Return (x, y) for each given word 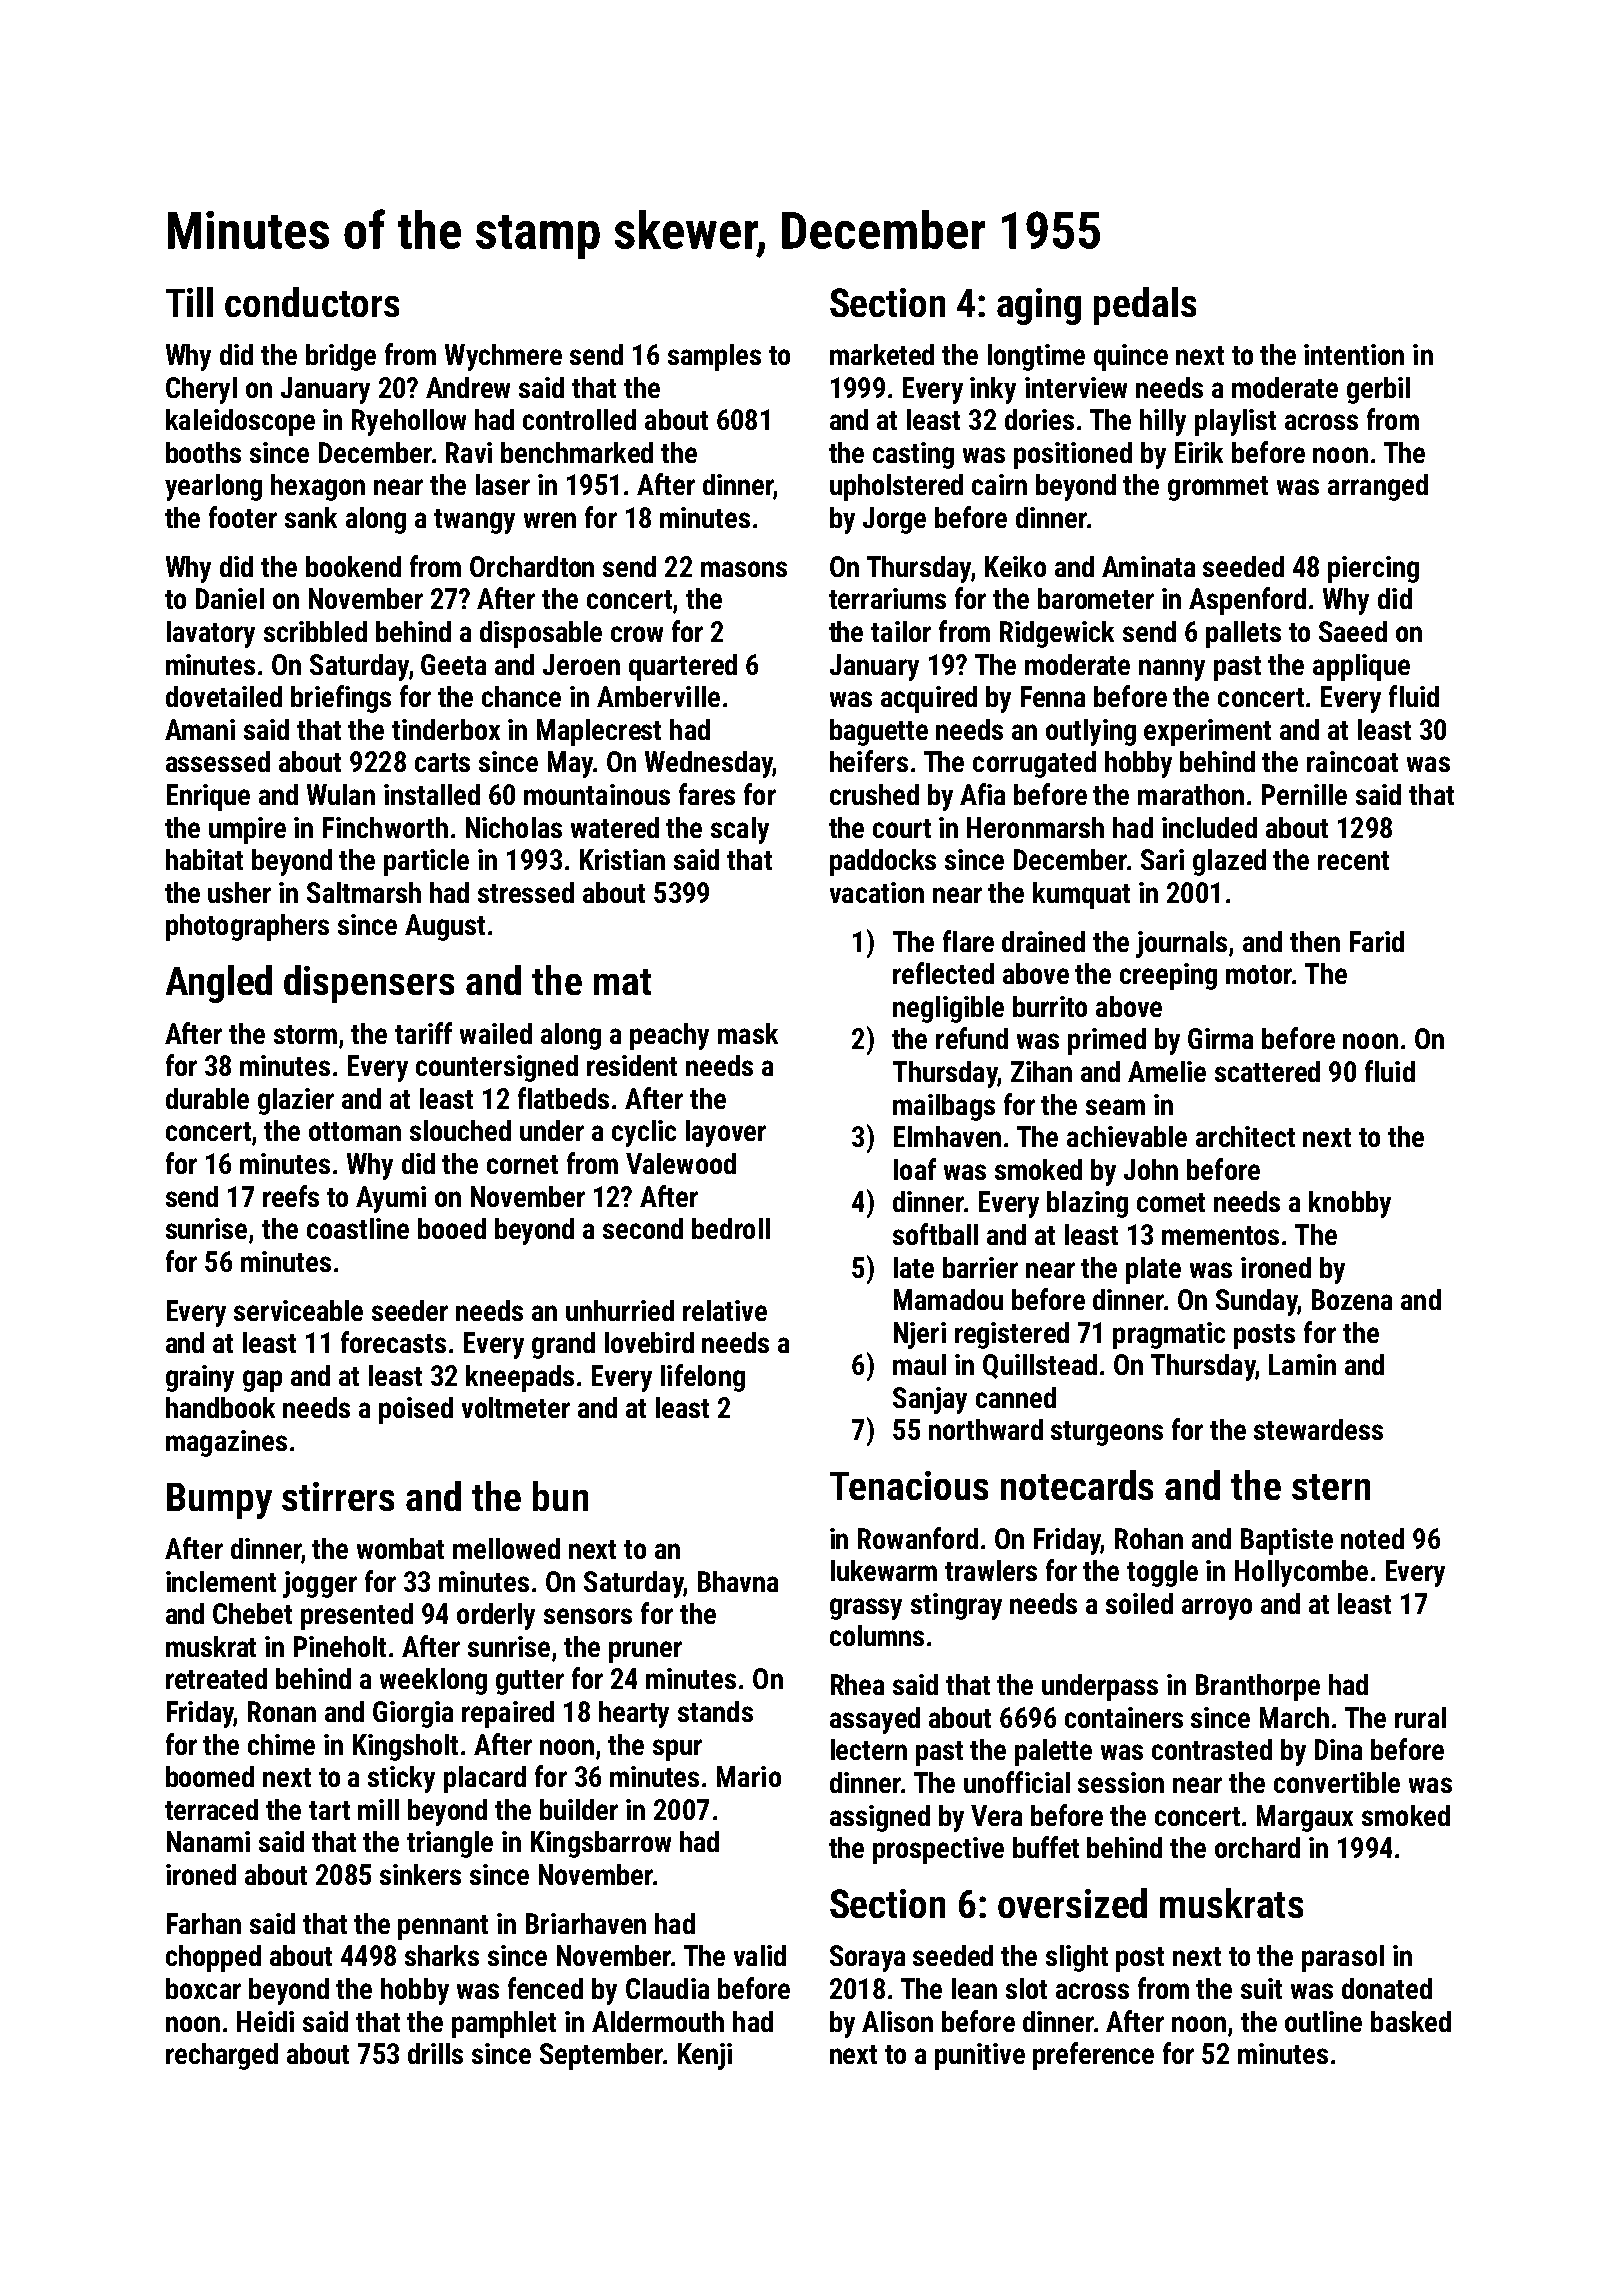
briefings (341, 699)
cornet (522, 1164)
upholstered (896, 487)
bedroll (731, 1228)
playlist (1235, 422)
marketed (882, 354)
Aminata (1148, 566)
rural (1420, 1717)
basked (1411, 2021)
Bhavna (738, 1581)
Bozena (1352, 1299)
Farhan (204, 1923)
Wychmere (503, 357)
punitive (980, 2056)
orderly (496, 1616)
